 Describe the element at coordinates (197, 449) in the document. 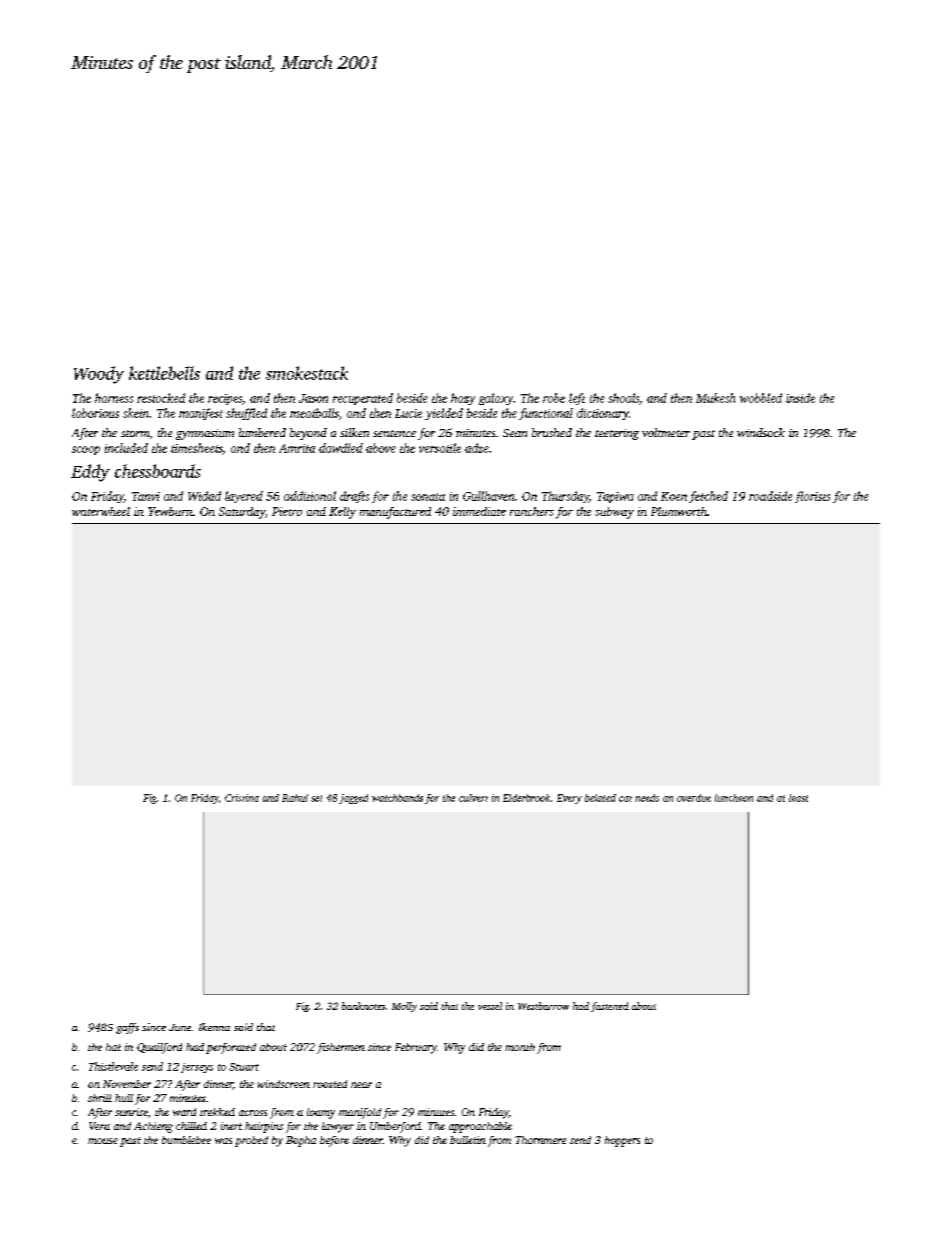

I see `timesheets` at that location.
